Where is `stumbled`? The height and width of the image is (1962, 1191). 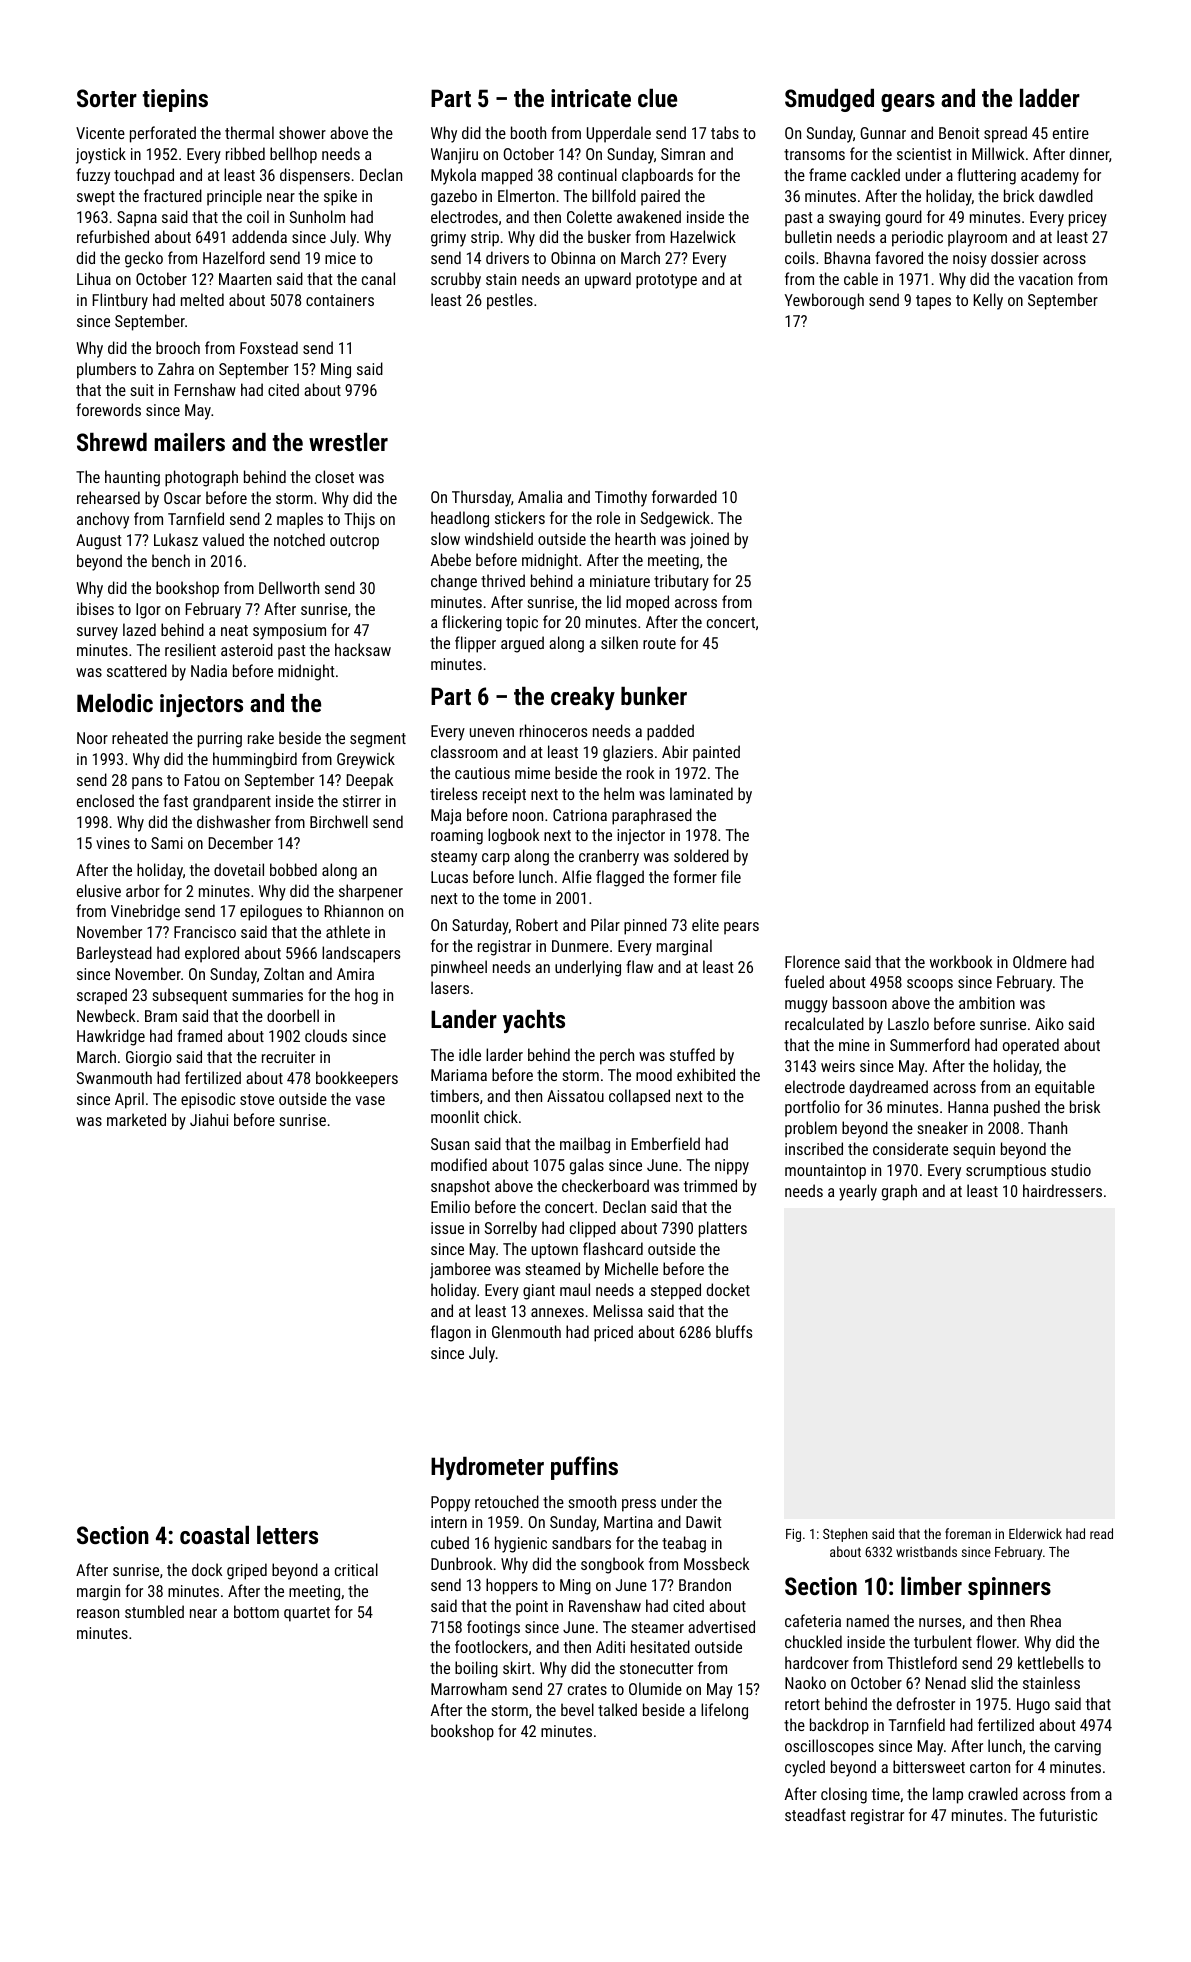
stumbled is located at coordinates (154, 1611).
